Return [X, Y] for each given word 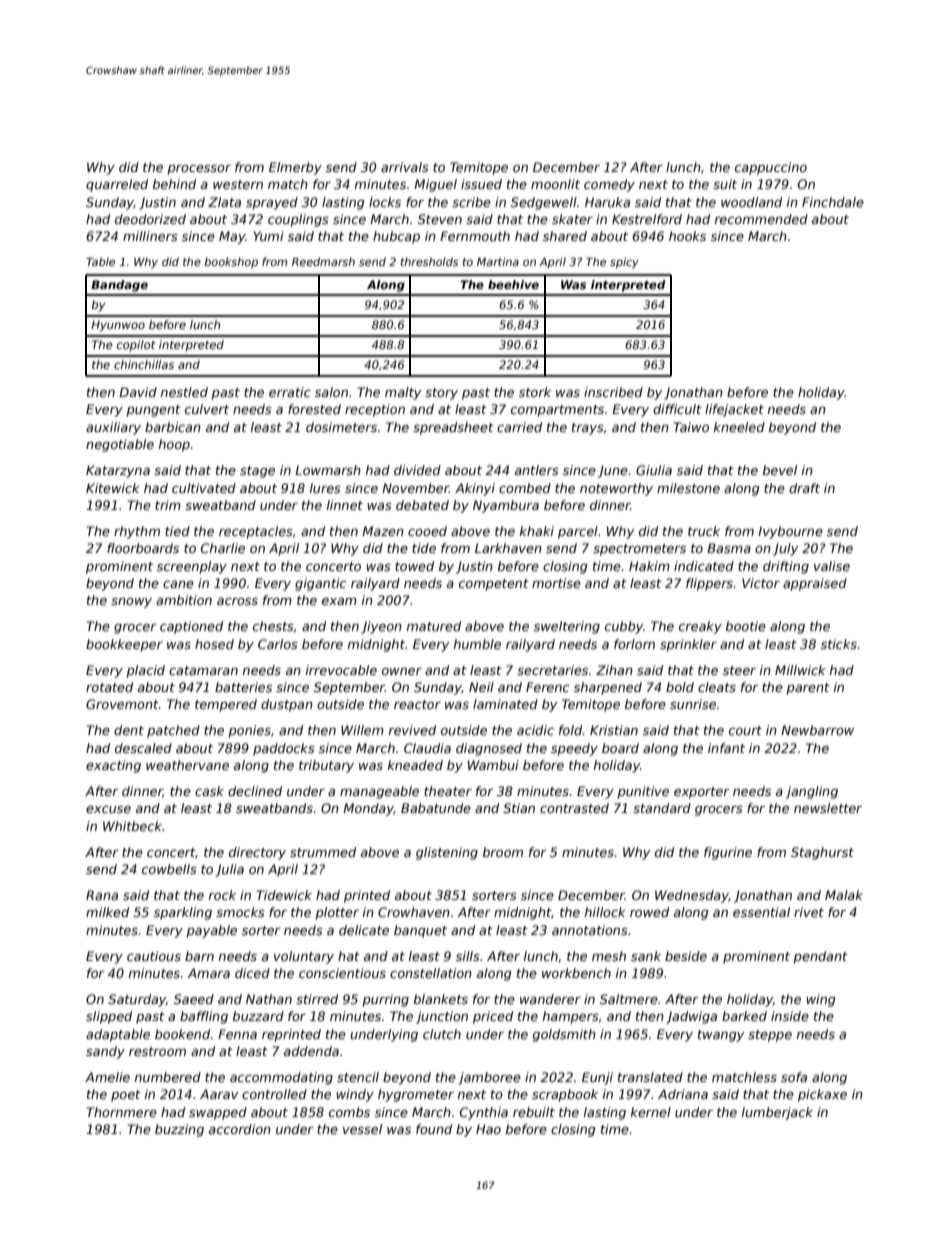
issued [481, 184]
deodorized [150, 219]
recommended [761, 219]
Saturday [137, 1000]
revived [412, 730]
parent [808, 689]
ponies [250, 731]
